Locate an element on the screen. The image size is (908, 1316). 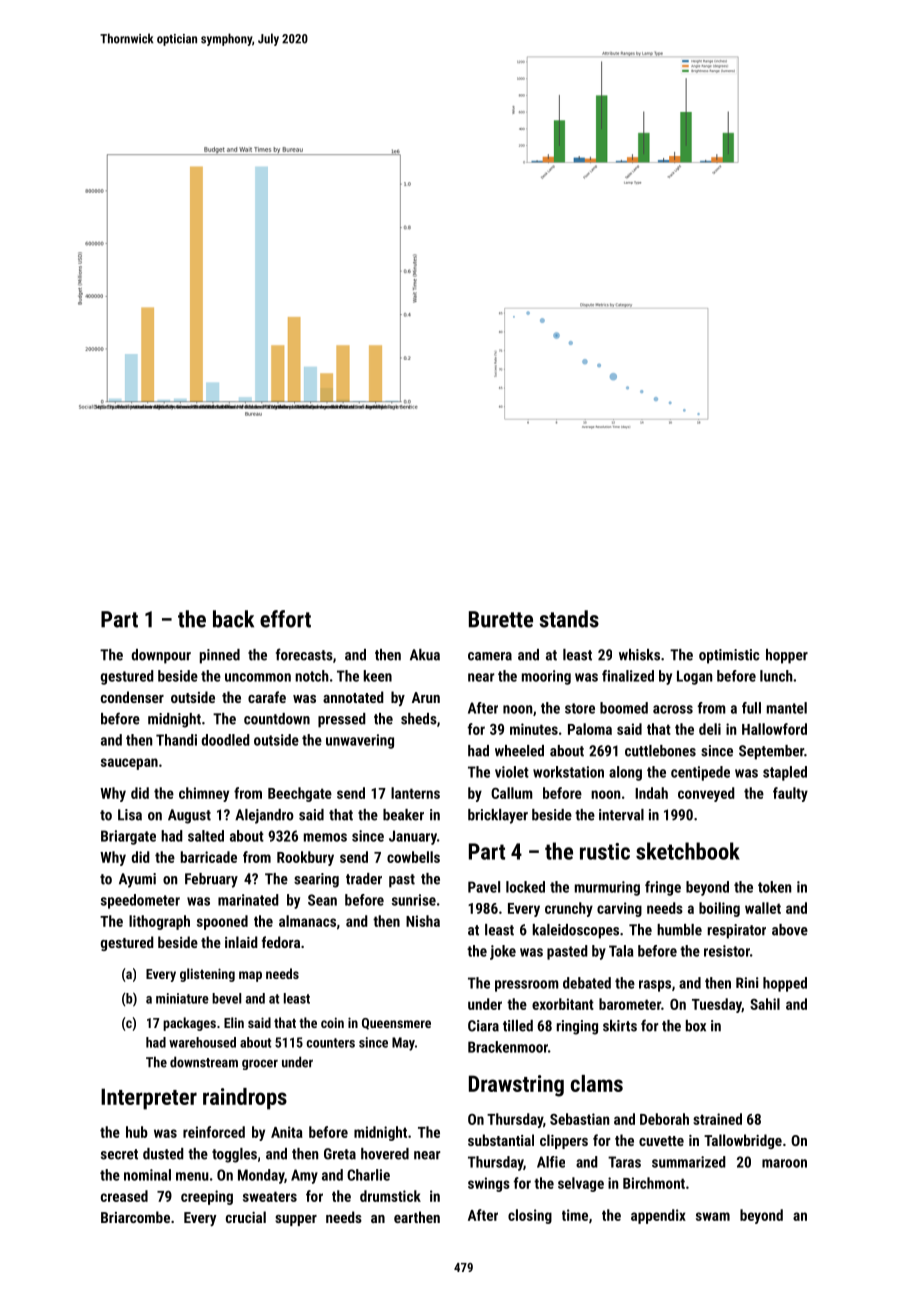
finalized is located at coordinates (628, 676).
